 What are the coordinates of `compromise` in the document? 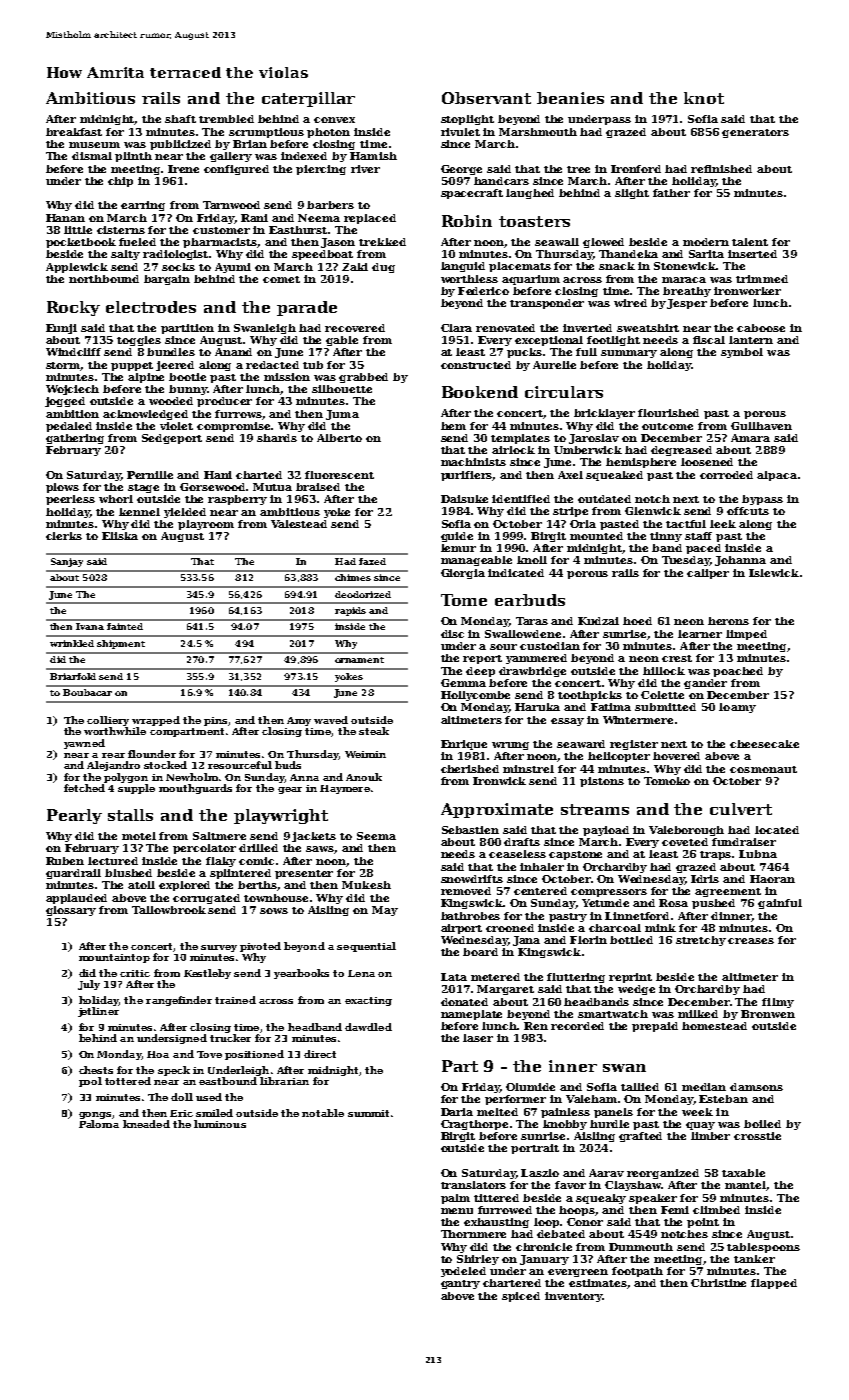 It's located at (234, 427).
